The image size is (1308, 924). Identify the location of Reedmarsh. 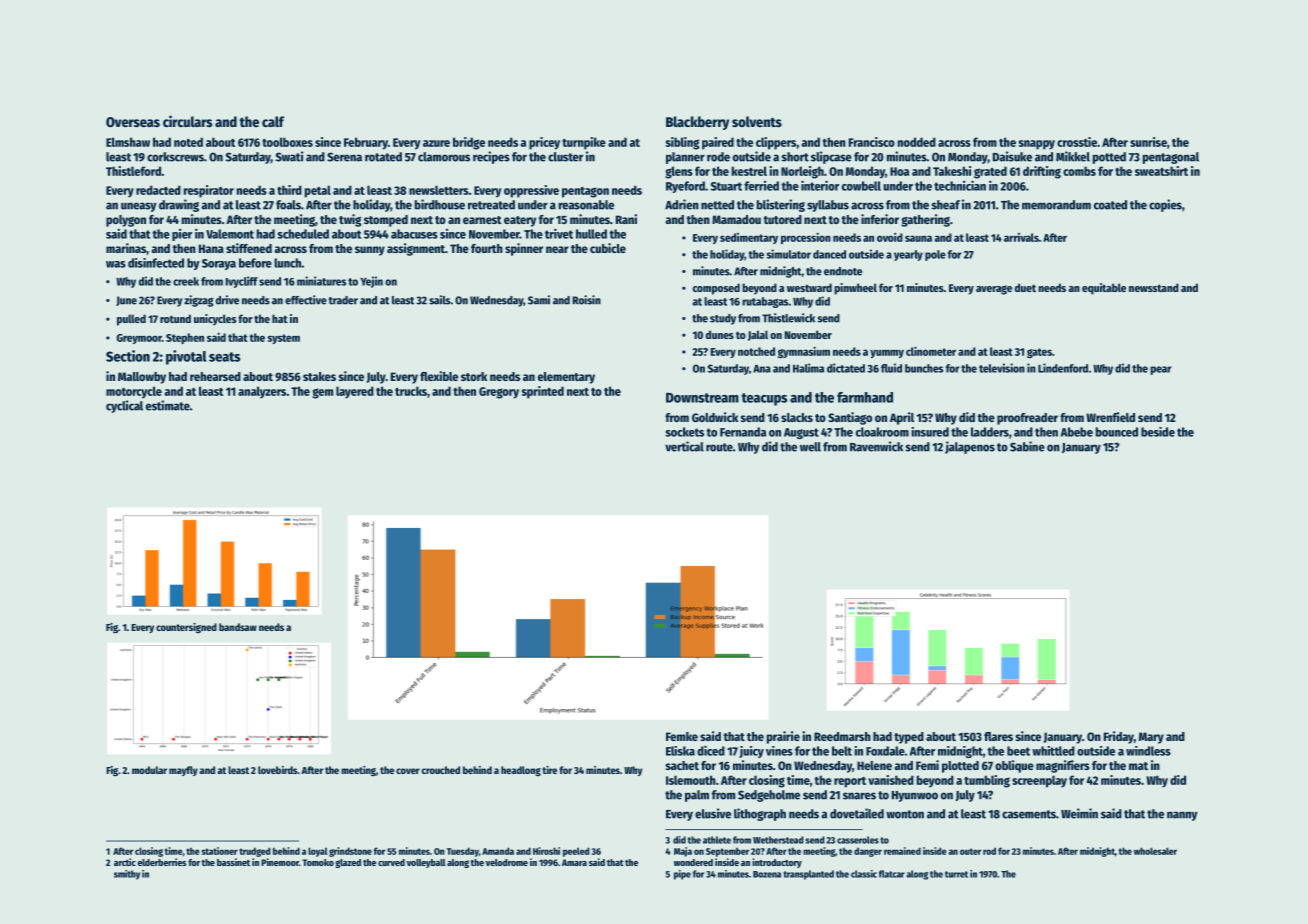
(842, 736).
